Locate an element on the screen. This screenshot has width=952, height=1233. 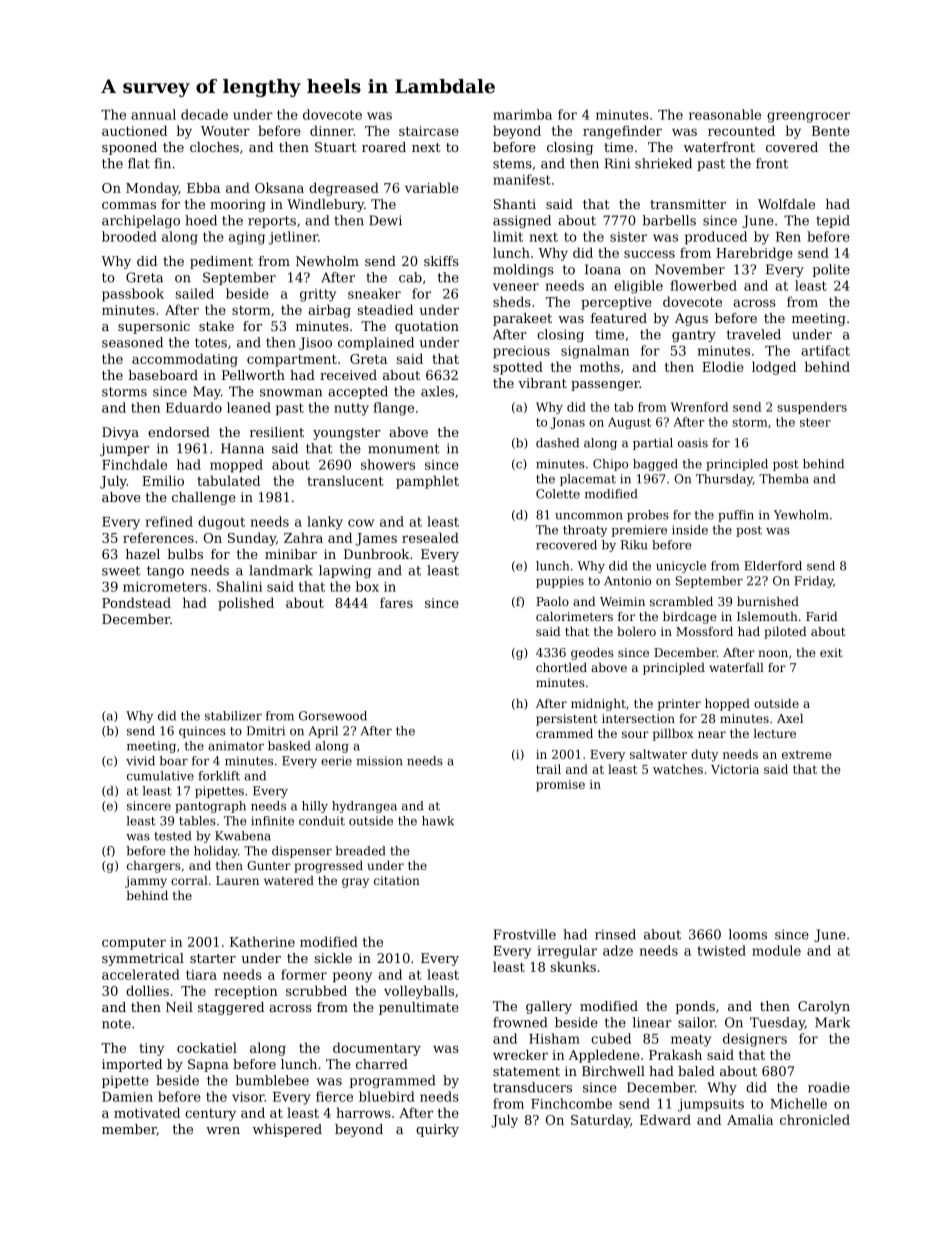
Katherine is located at coordinates (262, 941).
